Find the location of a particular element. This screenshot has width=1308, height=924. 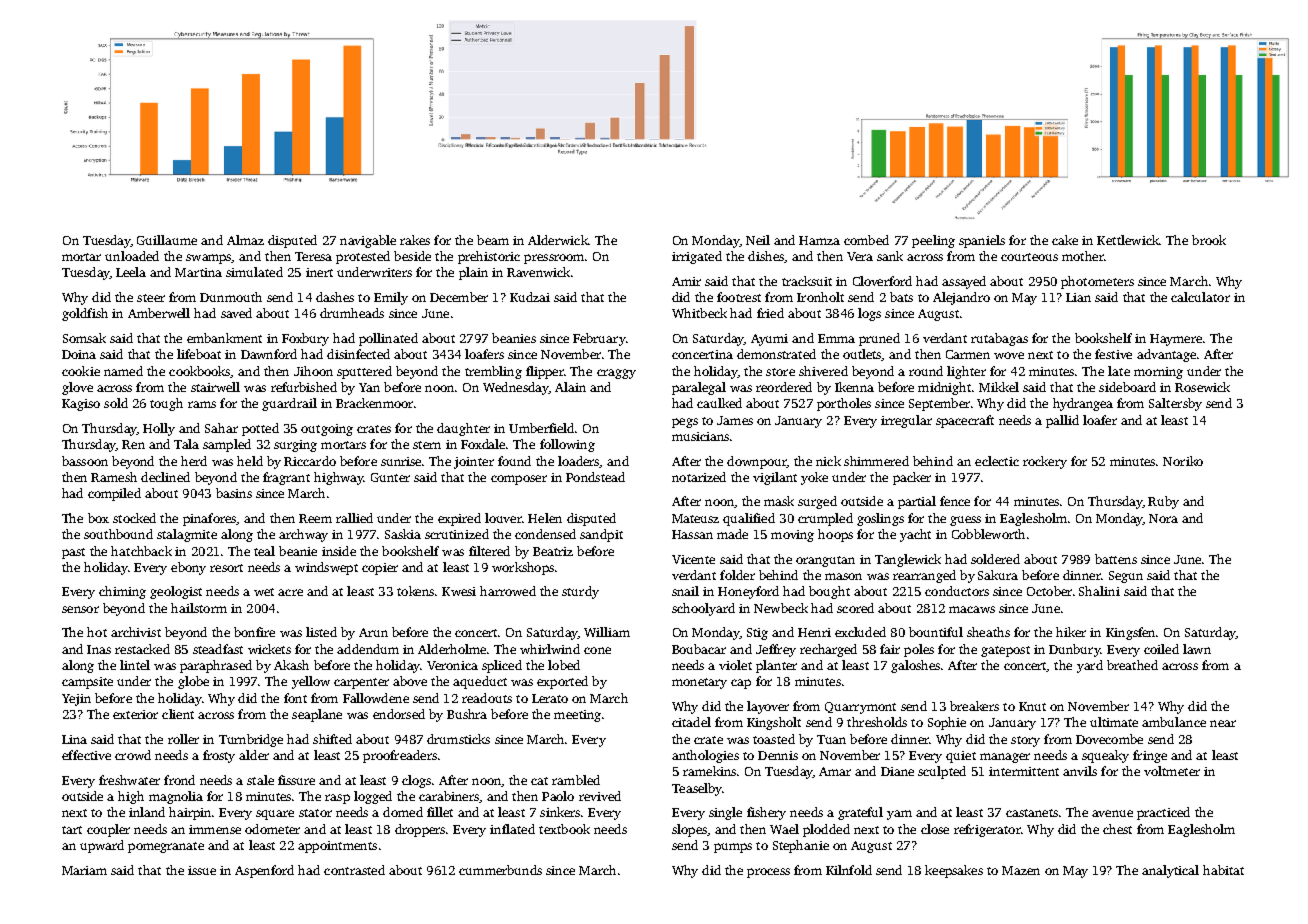

effective is located at coordinates (86, 755).
